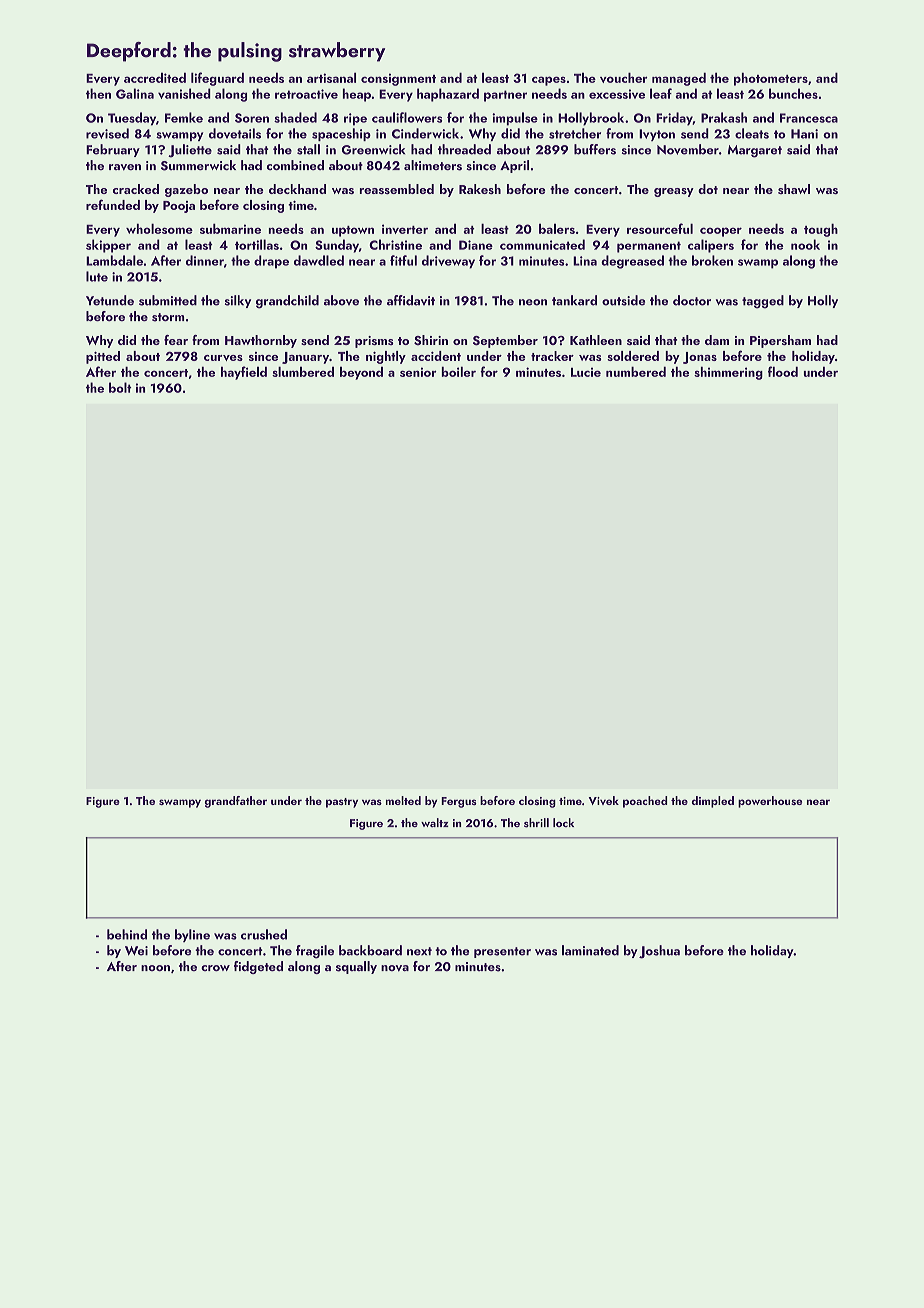  Describe the element at coordinates (244, 373) in the image. I see `hayfield` at that location.
